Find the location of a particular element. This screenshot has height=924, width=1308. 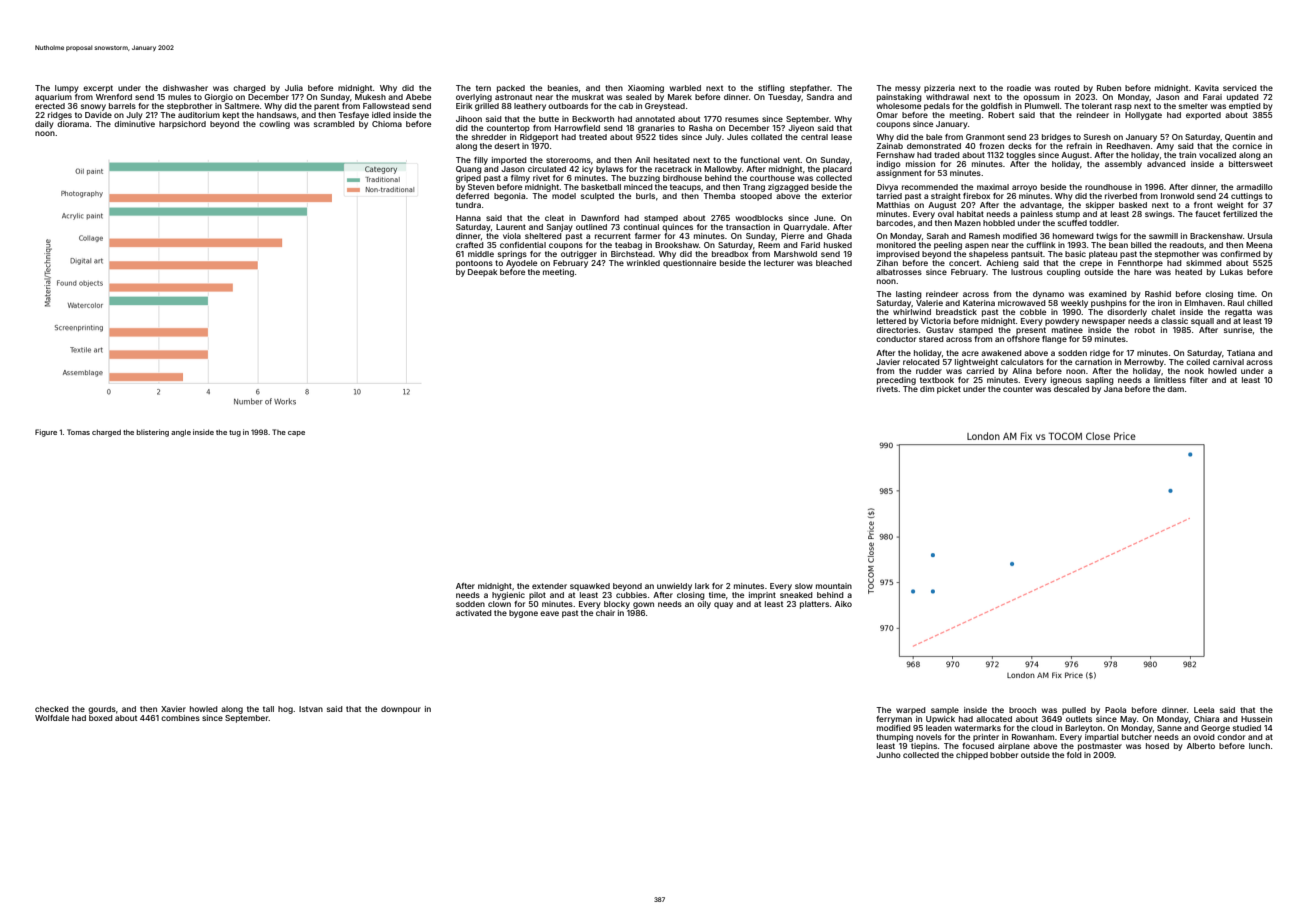

slow is located at coordinates (804, 586).
